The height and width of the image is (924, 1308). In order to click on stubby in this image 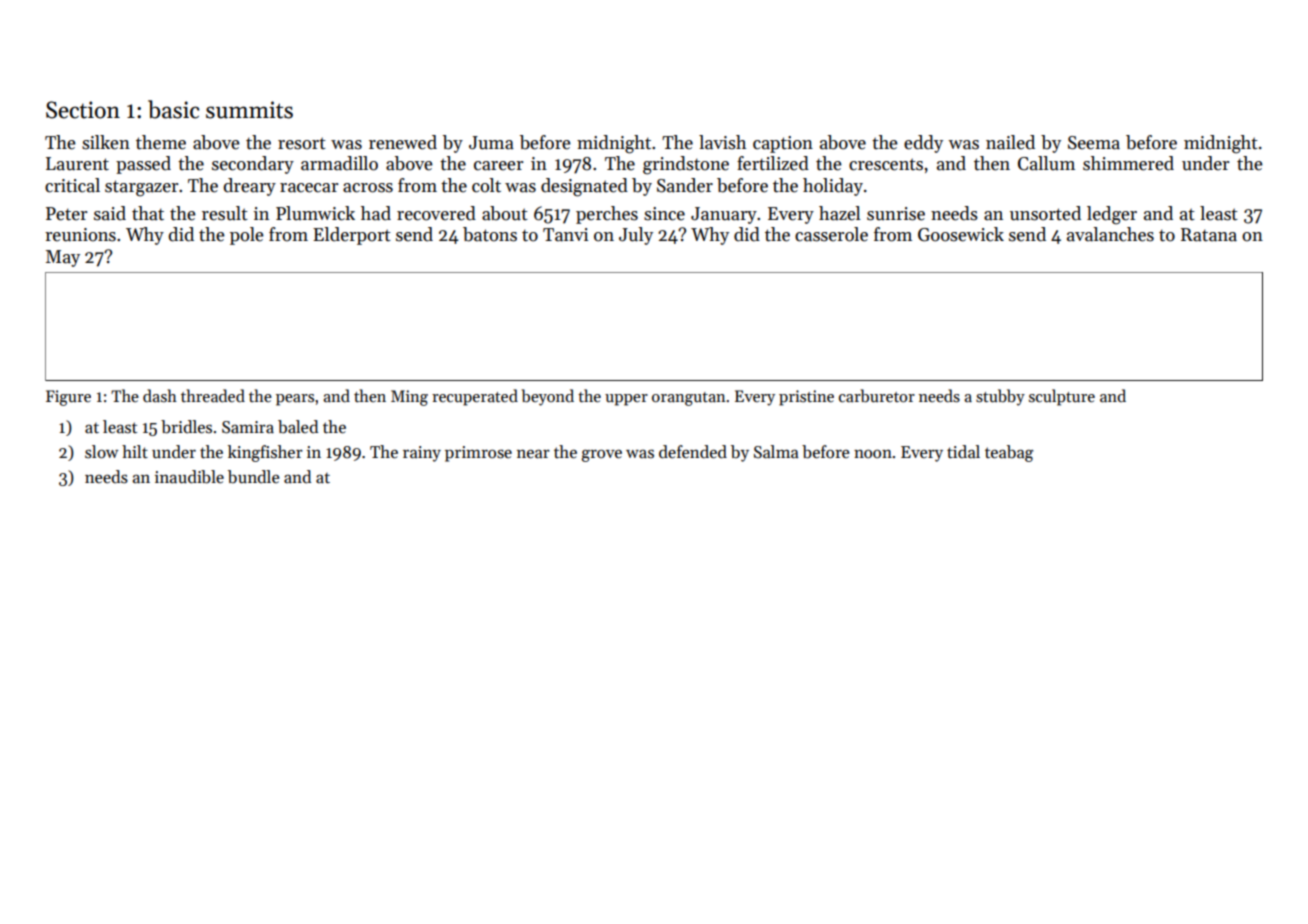, I will do `click(1000, 397)`.
